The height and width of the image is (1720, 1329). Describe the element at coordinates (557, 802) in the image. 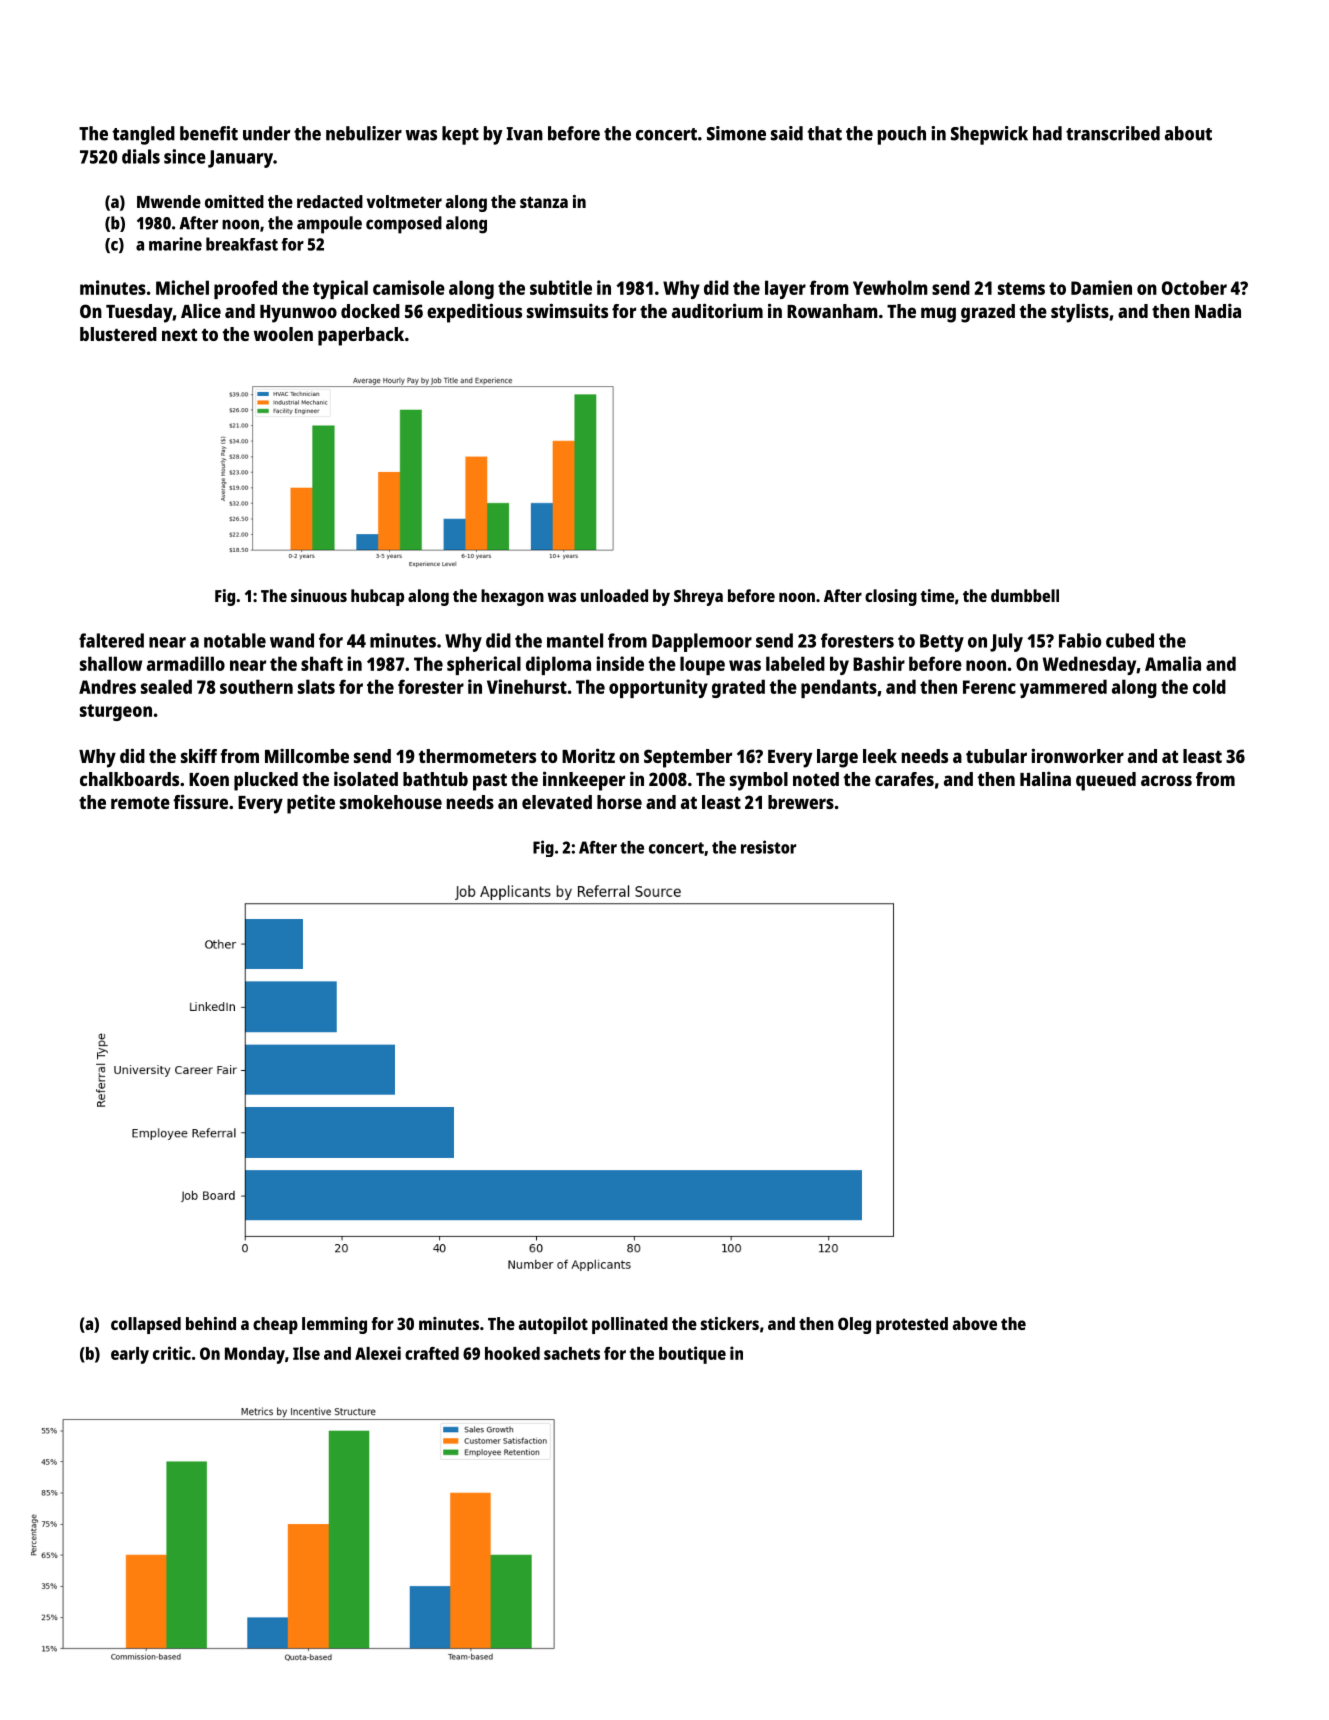

I see `elevated` at that location.
